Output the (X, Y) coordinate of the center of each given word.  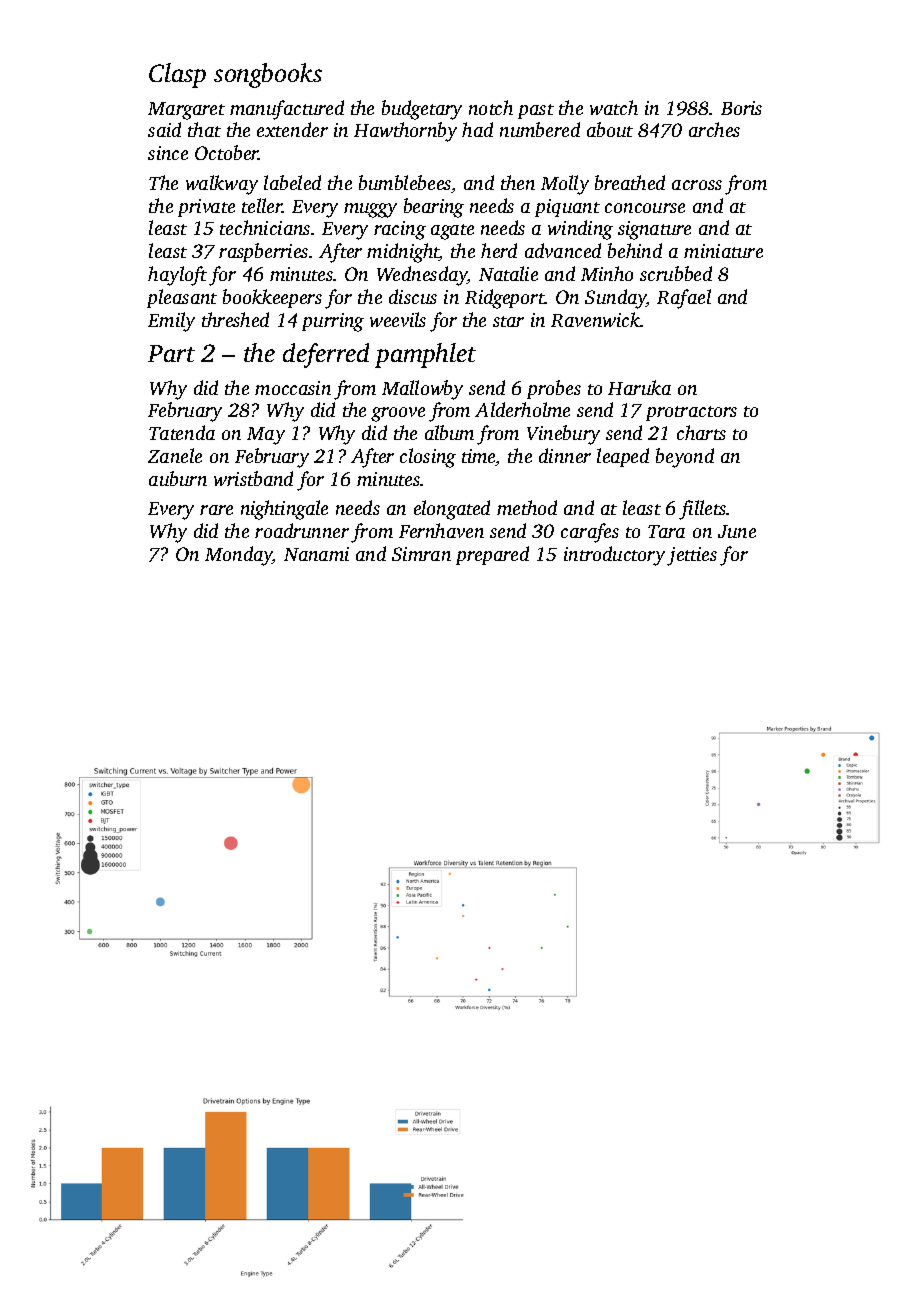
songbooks (268, 75)
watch (614, 107)
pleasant (182, 298)
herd (499, 250)
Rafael (684, 299)
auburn (178, 478)
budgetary (422, 110)
